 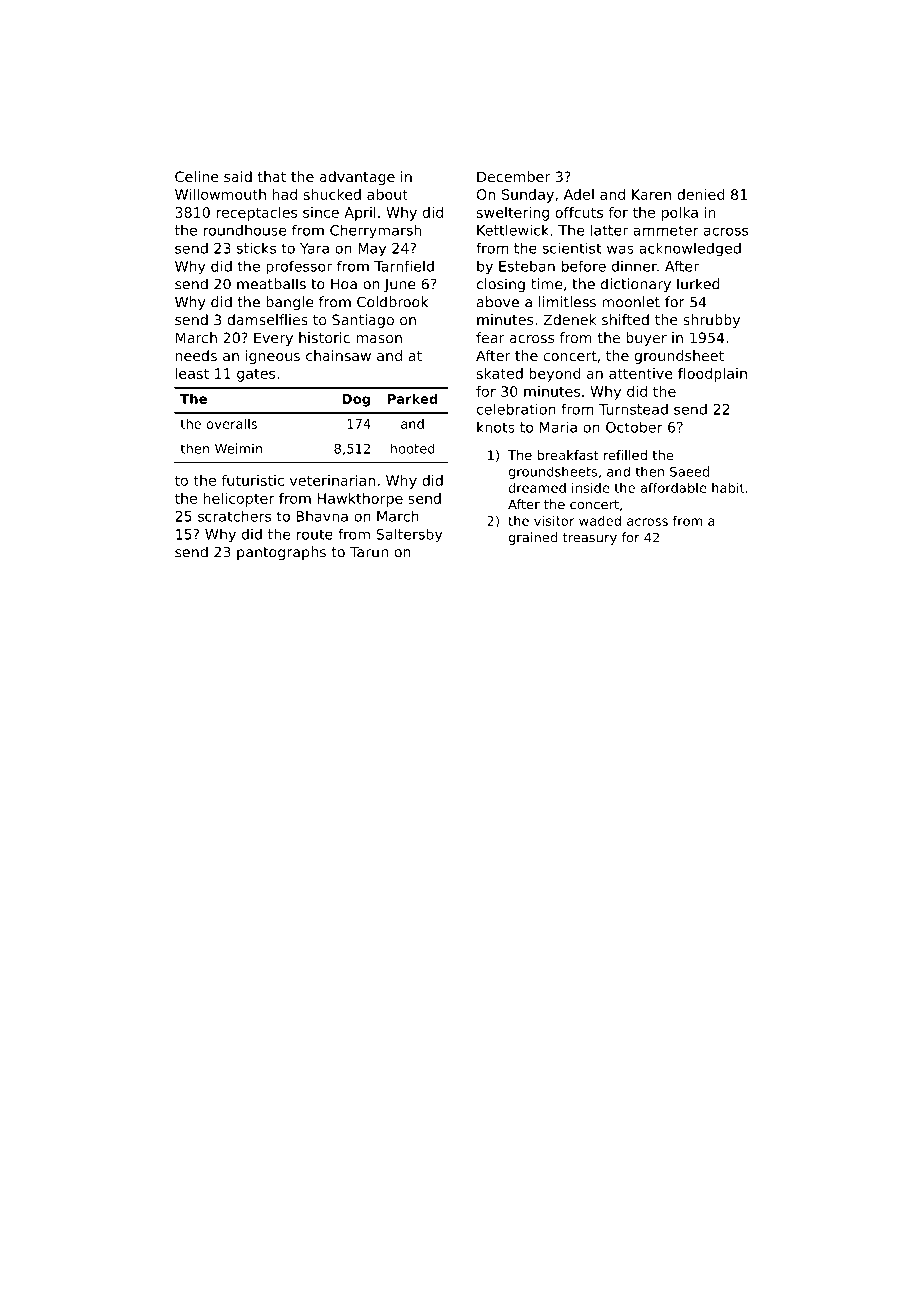 What do you see at coordinates (634, 427) in the screenshot?
I see `October` at bounding box center [634, 427].
